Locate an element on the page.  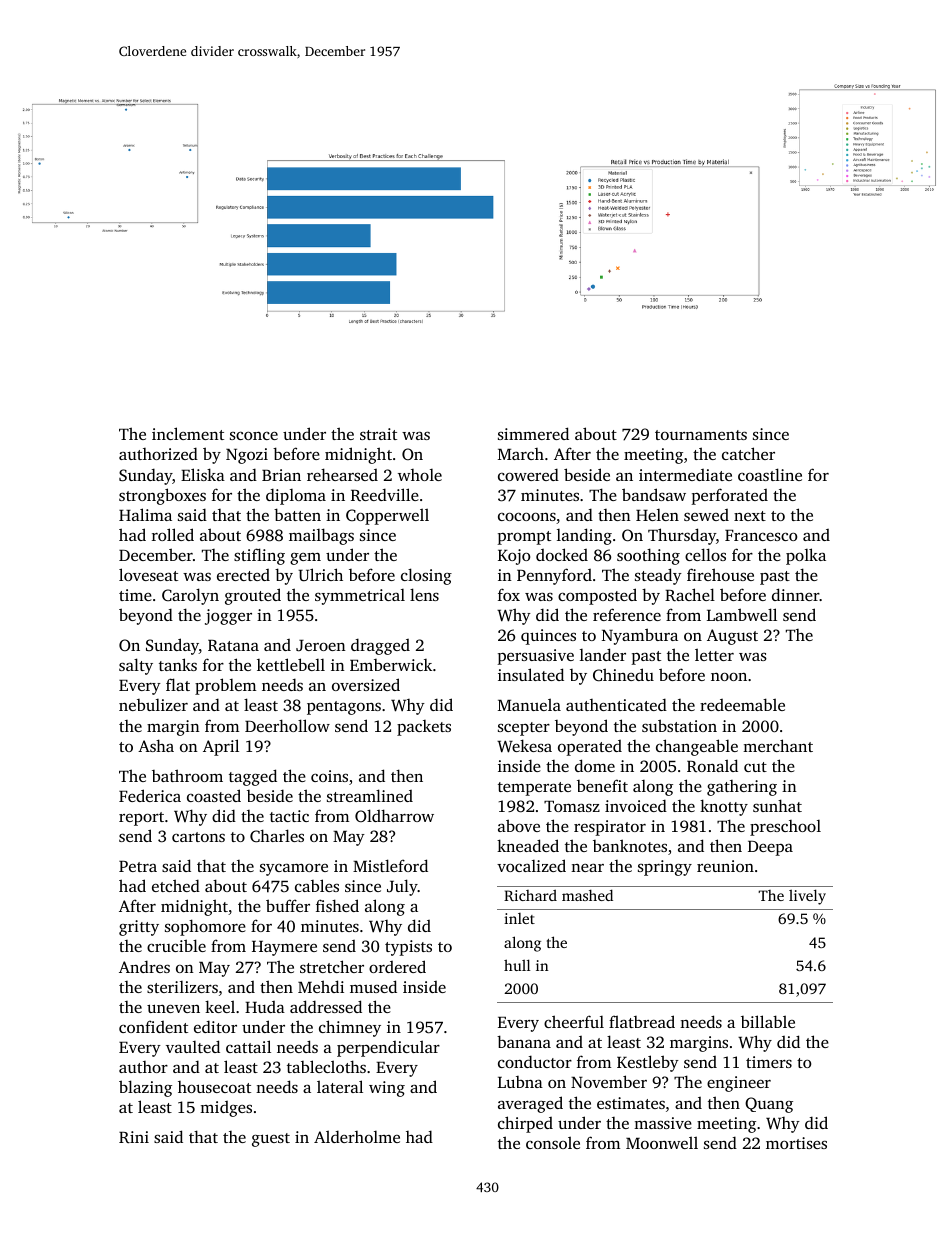
banknotes is located at coordinates (630, 845).
